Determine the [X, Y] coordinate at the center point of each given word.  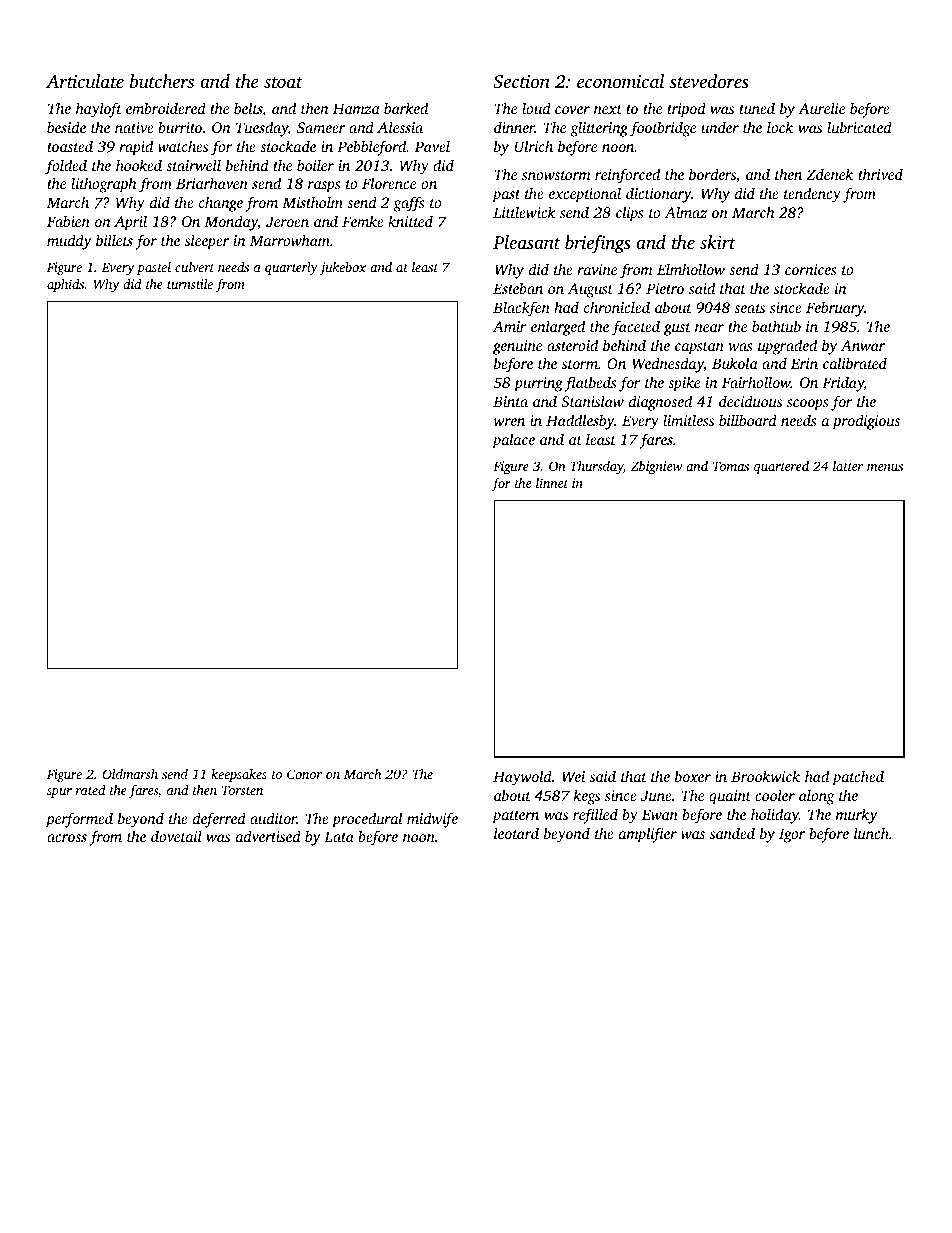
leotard [516, 833]
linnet [552, 483]
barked [406, 108]
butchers [162, 81]
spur [59, 793]
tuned [757, 108]
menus [885, 467]
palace [513, 441]
